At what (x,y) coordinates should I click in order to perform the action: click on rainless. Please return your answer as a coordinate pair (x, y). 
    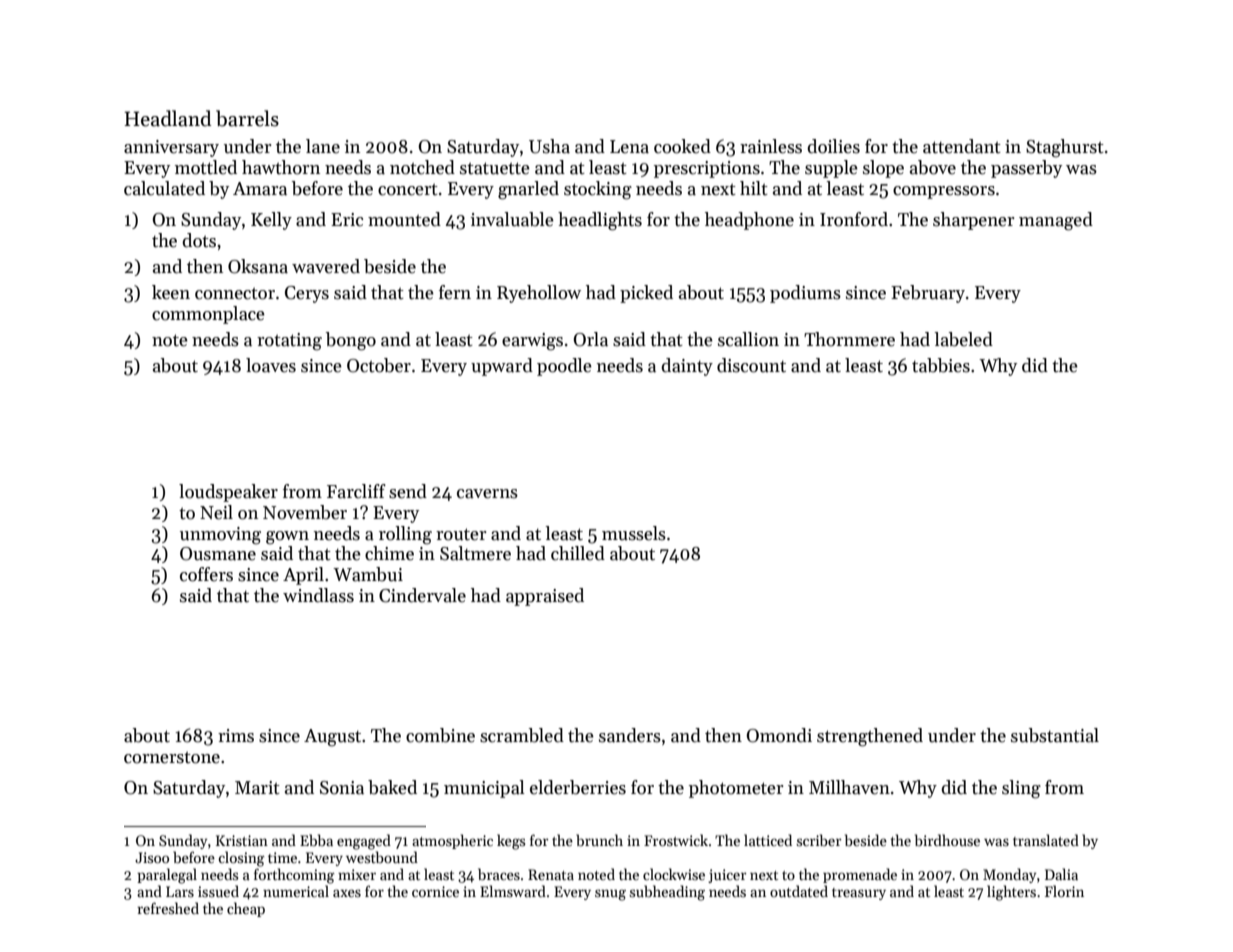
    Looking at the image, I should click on (771, 146).
